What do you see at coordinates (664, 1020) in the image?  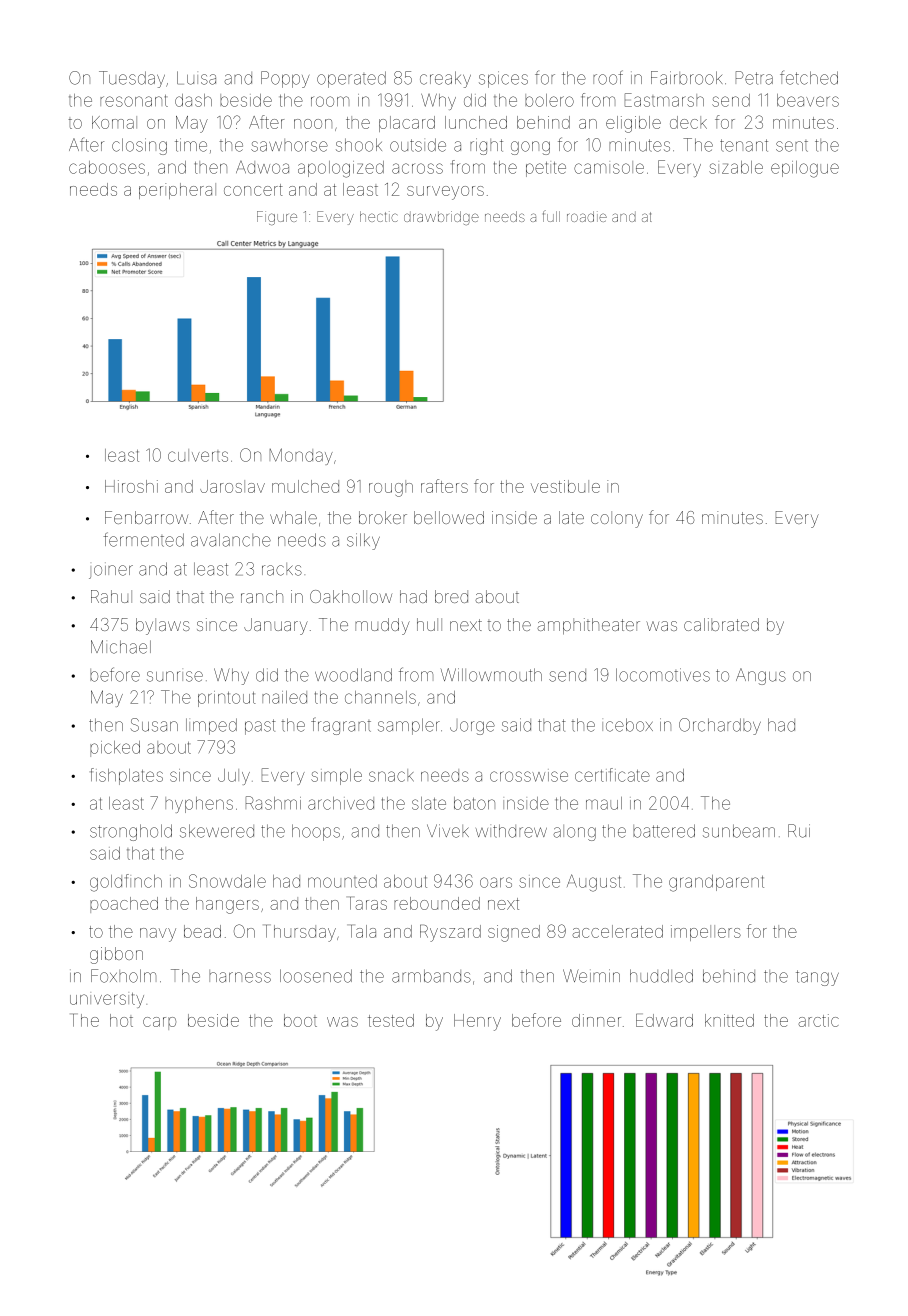 I see `Edward` at bounding box center [664, 1020].
